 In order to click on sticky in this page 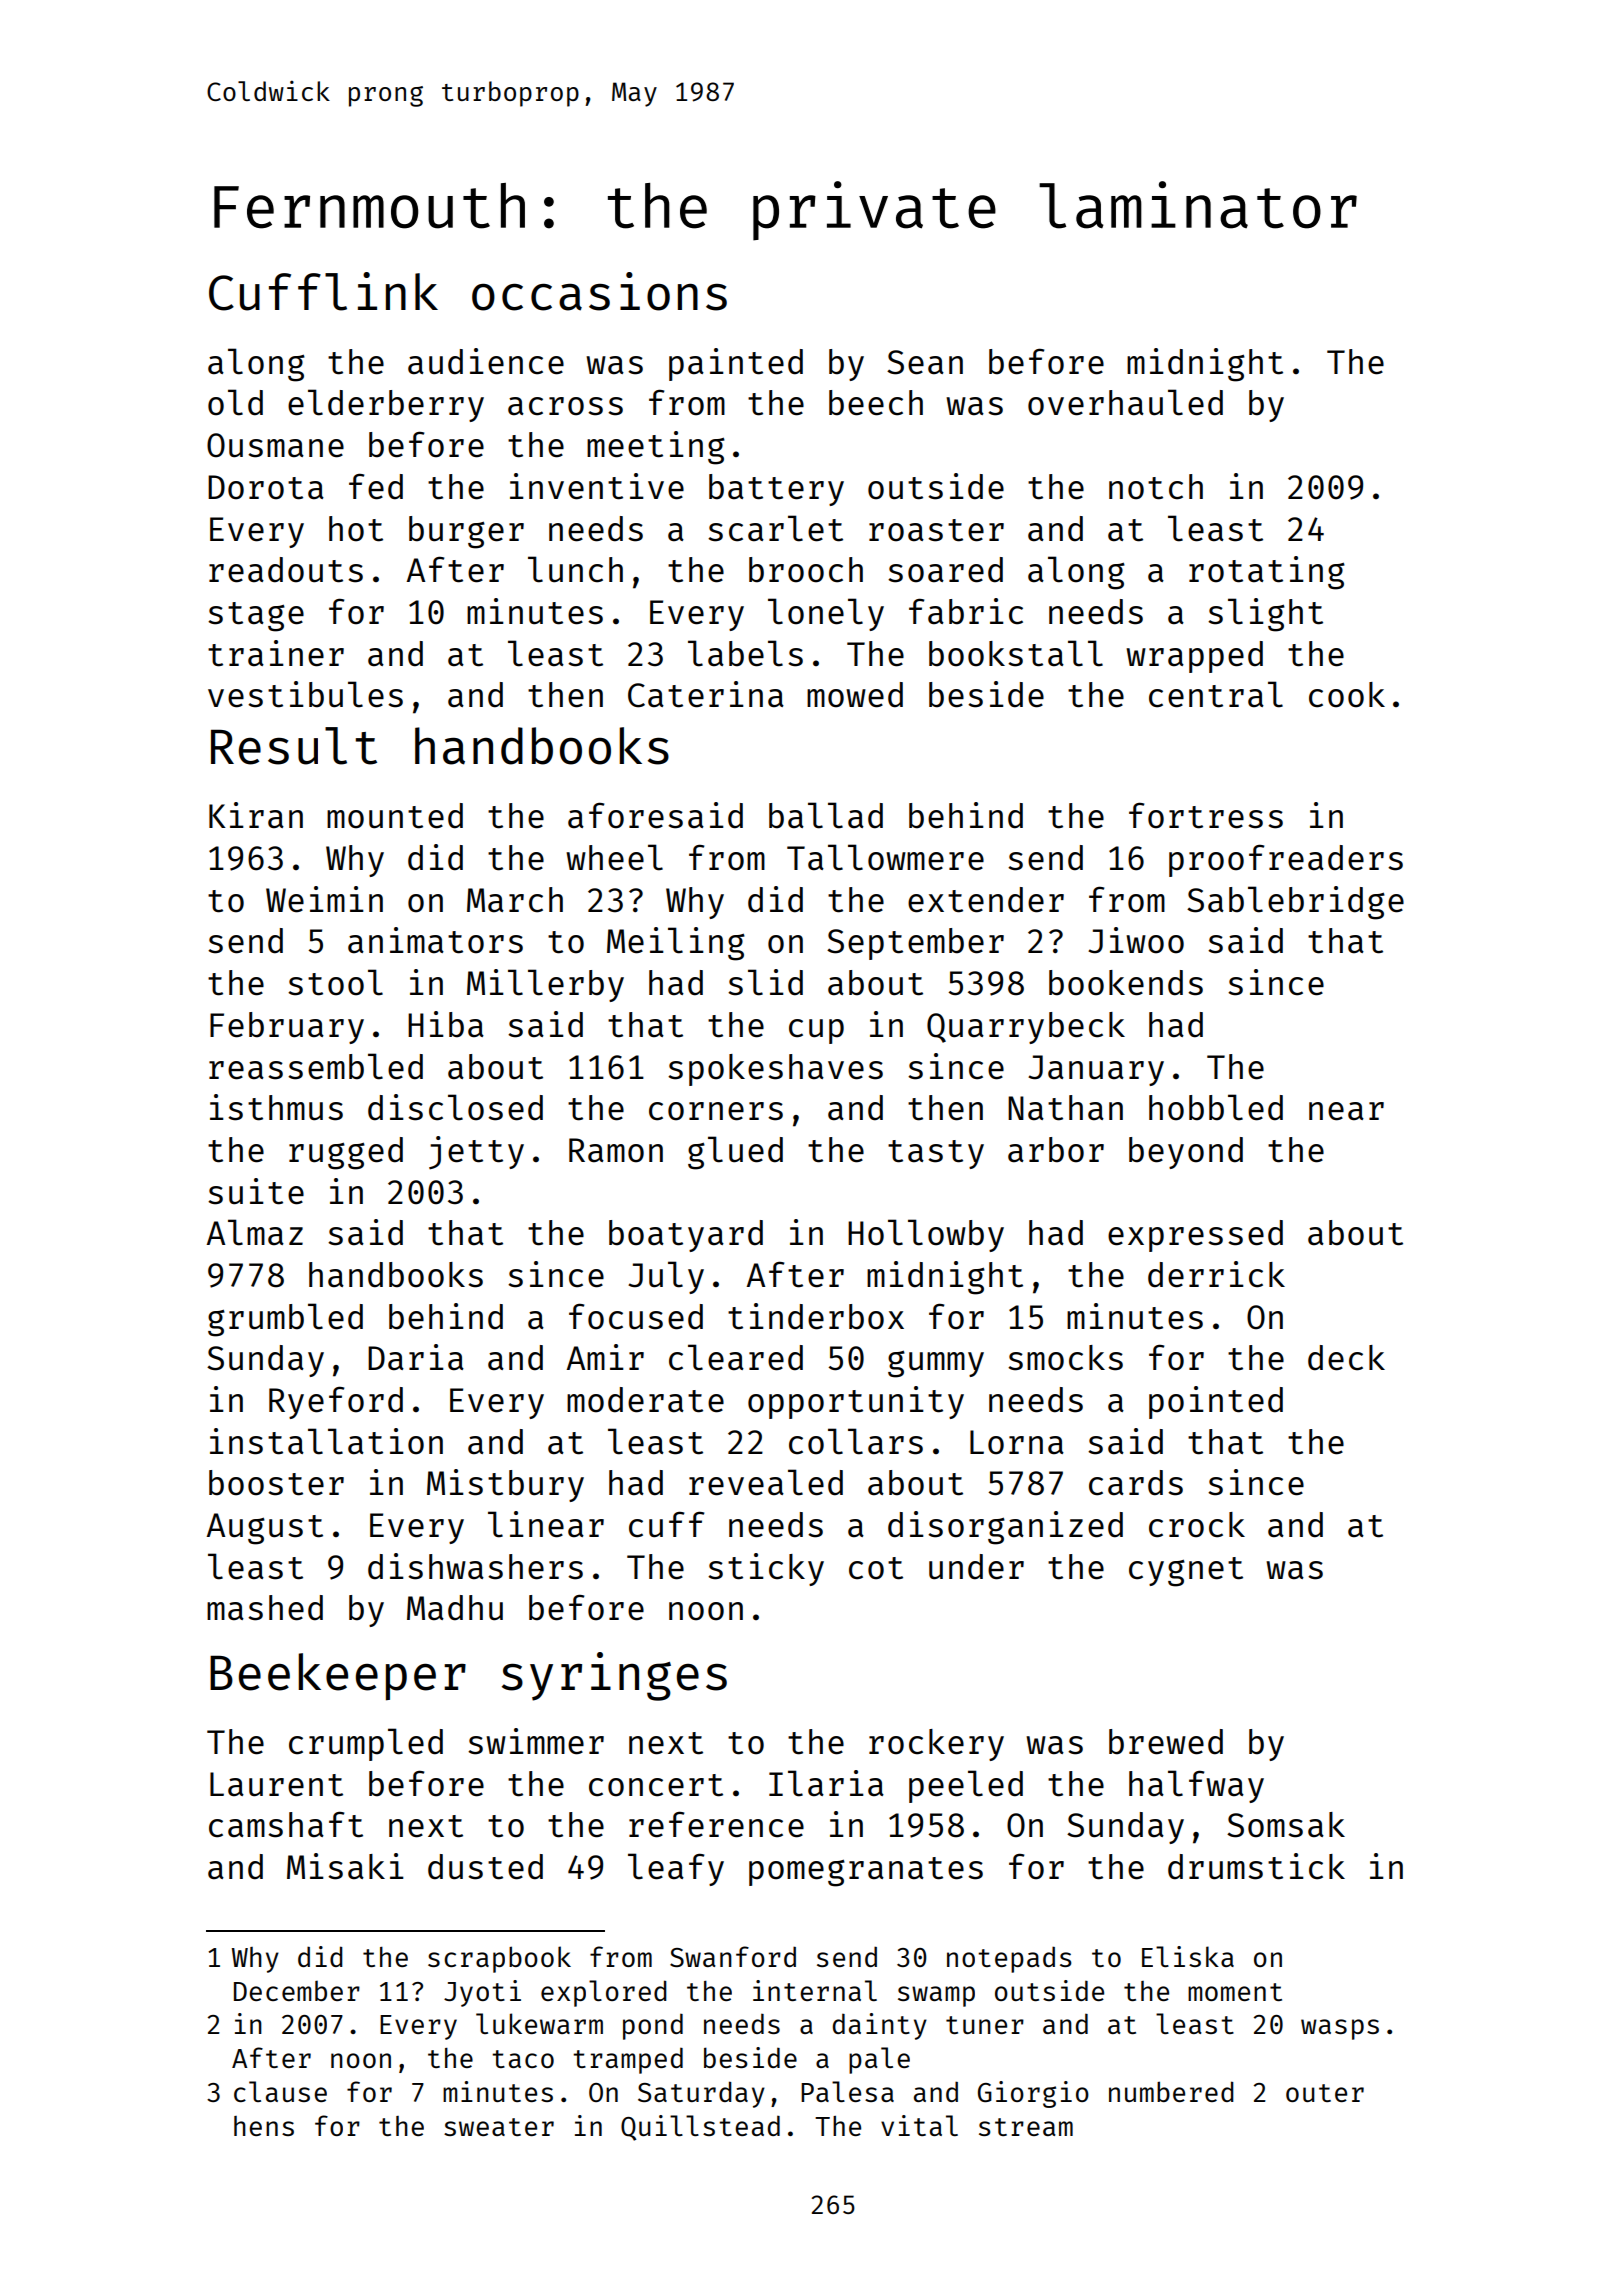, I will do `click(766, 1569)`.
